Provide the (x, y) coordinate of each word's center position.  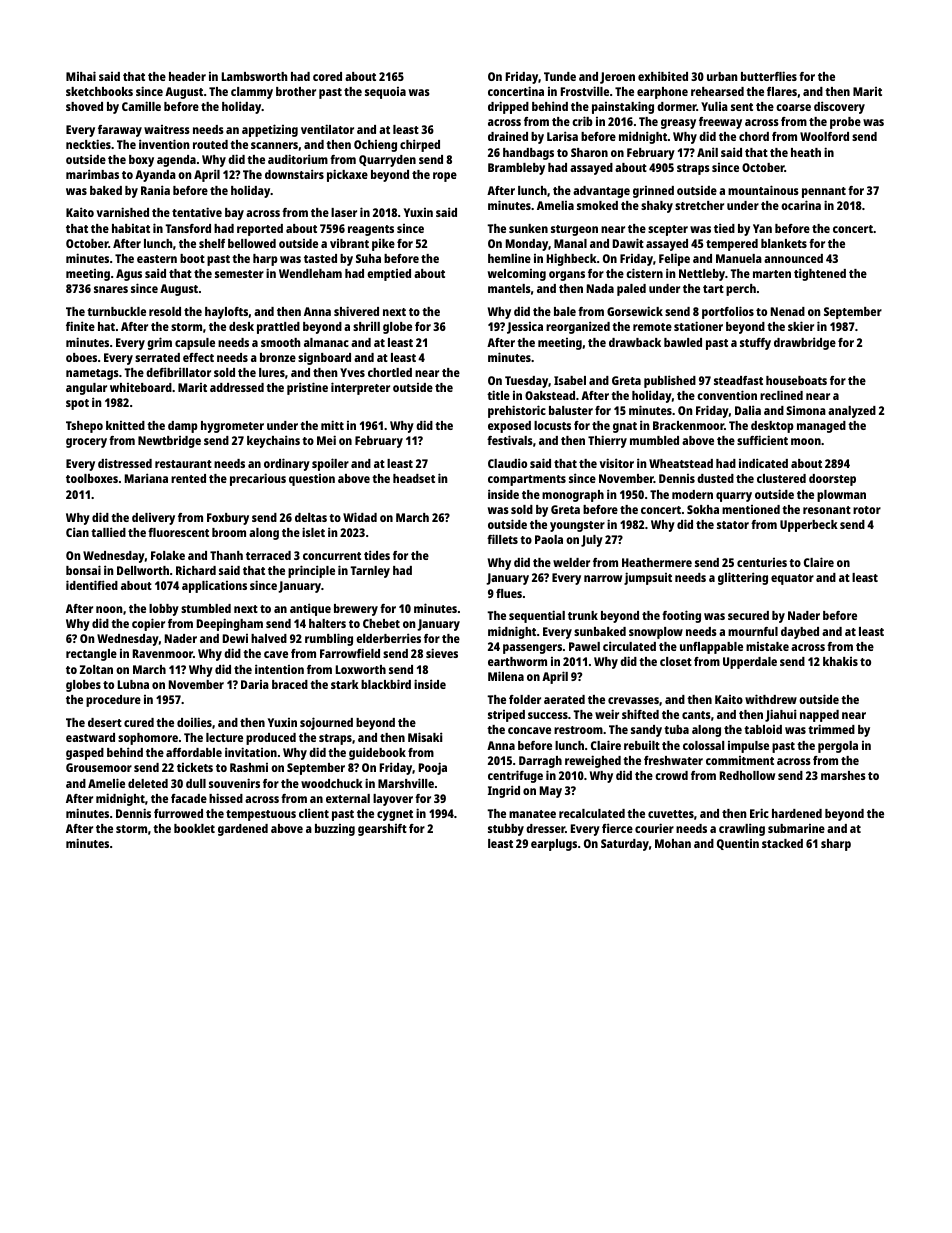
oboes (81, 357)
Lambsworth (255, 76)
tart (713, 289)
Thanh (226, 555)
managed (821, 427)
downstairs (294, 174)
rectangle (91, 655)
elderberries (388, 638)
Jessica (525, 328)
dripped (508, 107)
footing (681, 616)
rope (445, 177)
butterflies (769, 76)
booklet (194, 828)
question (312, 480)
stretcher (699, 205)
